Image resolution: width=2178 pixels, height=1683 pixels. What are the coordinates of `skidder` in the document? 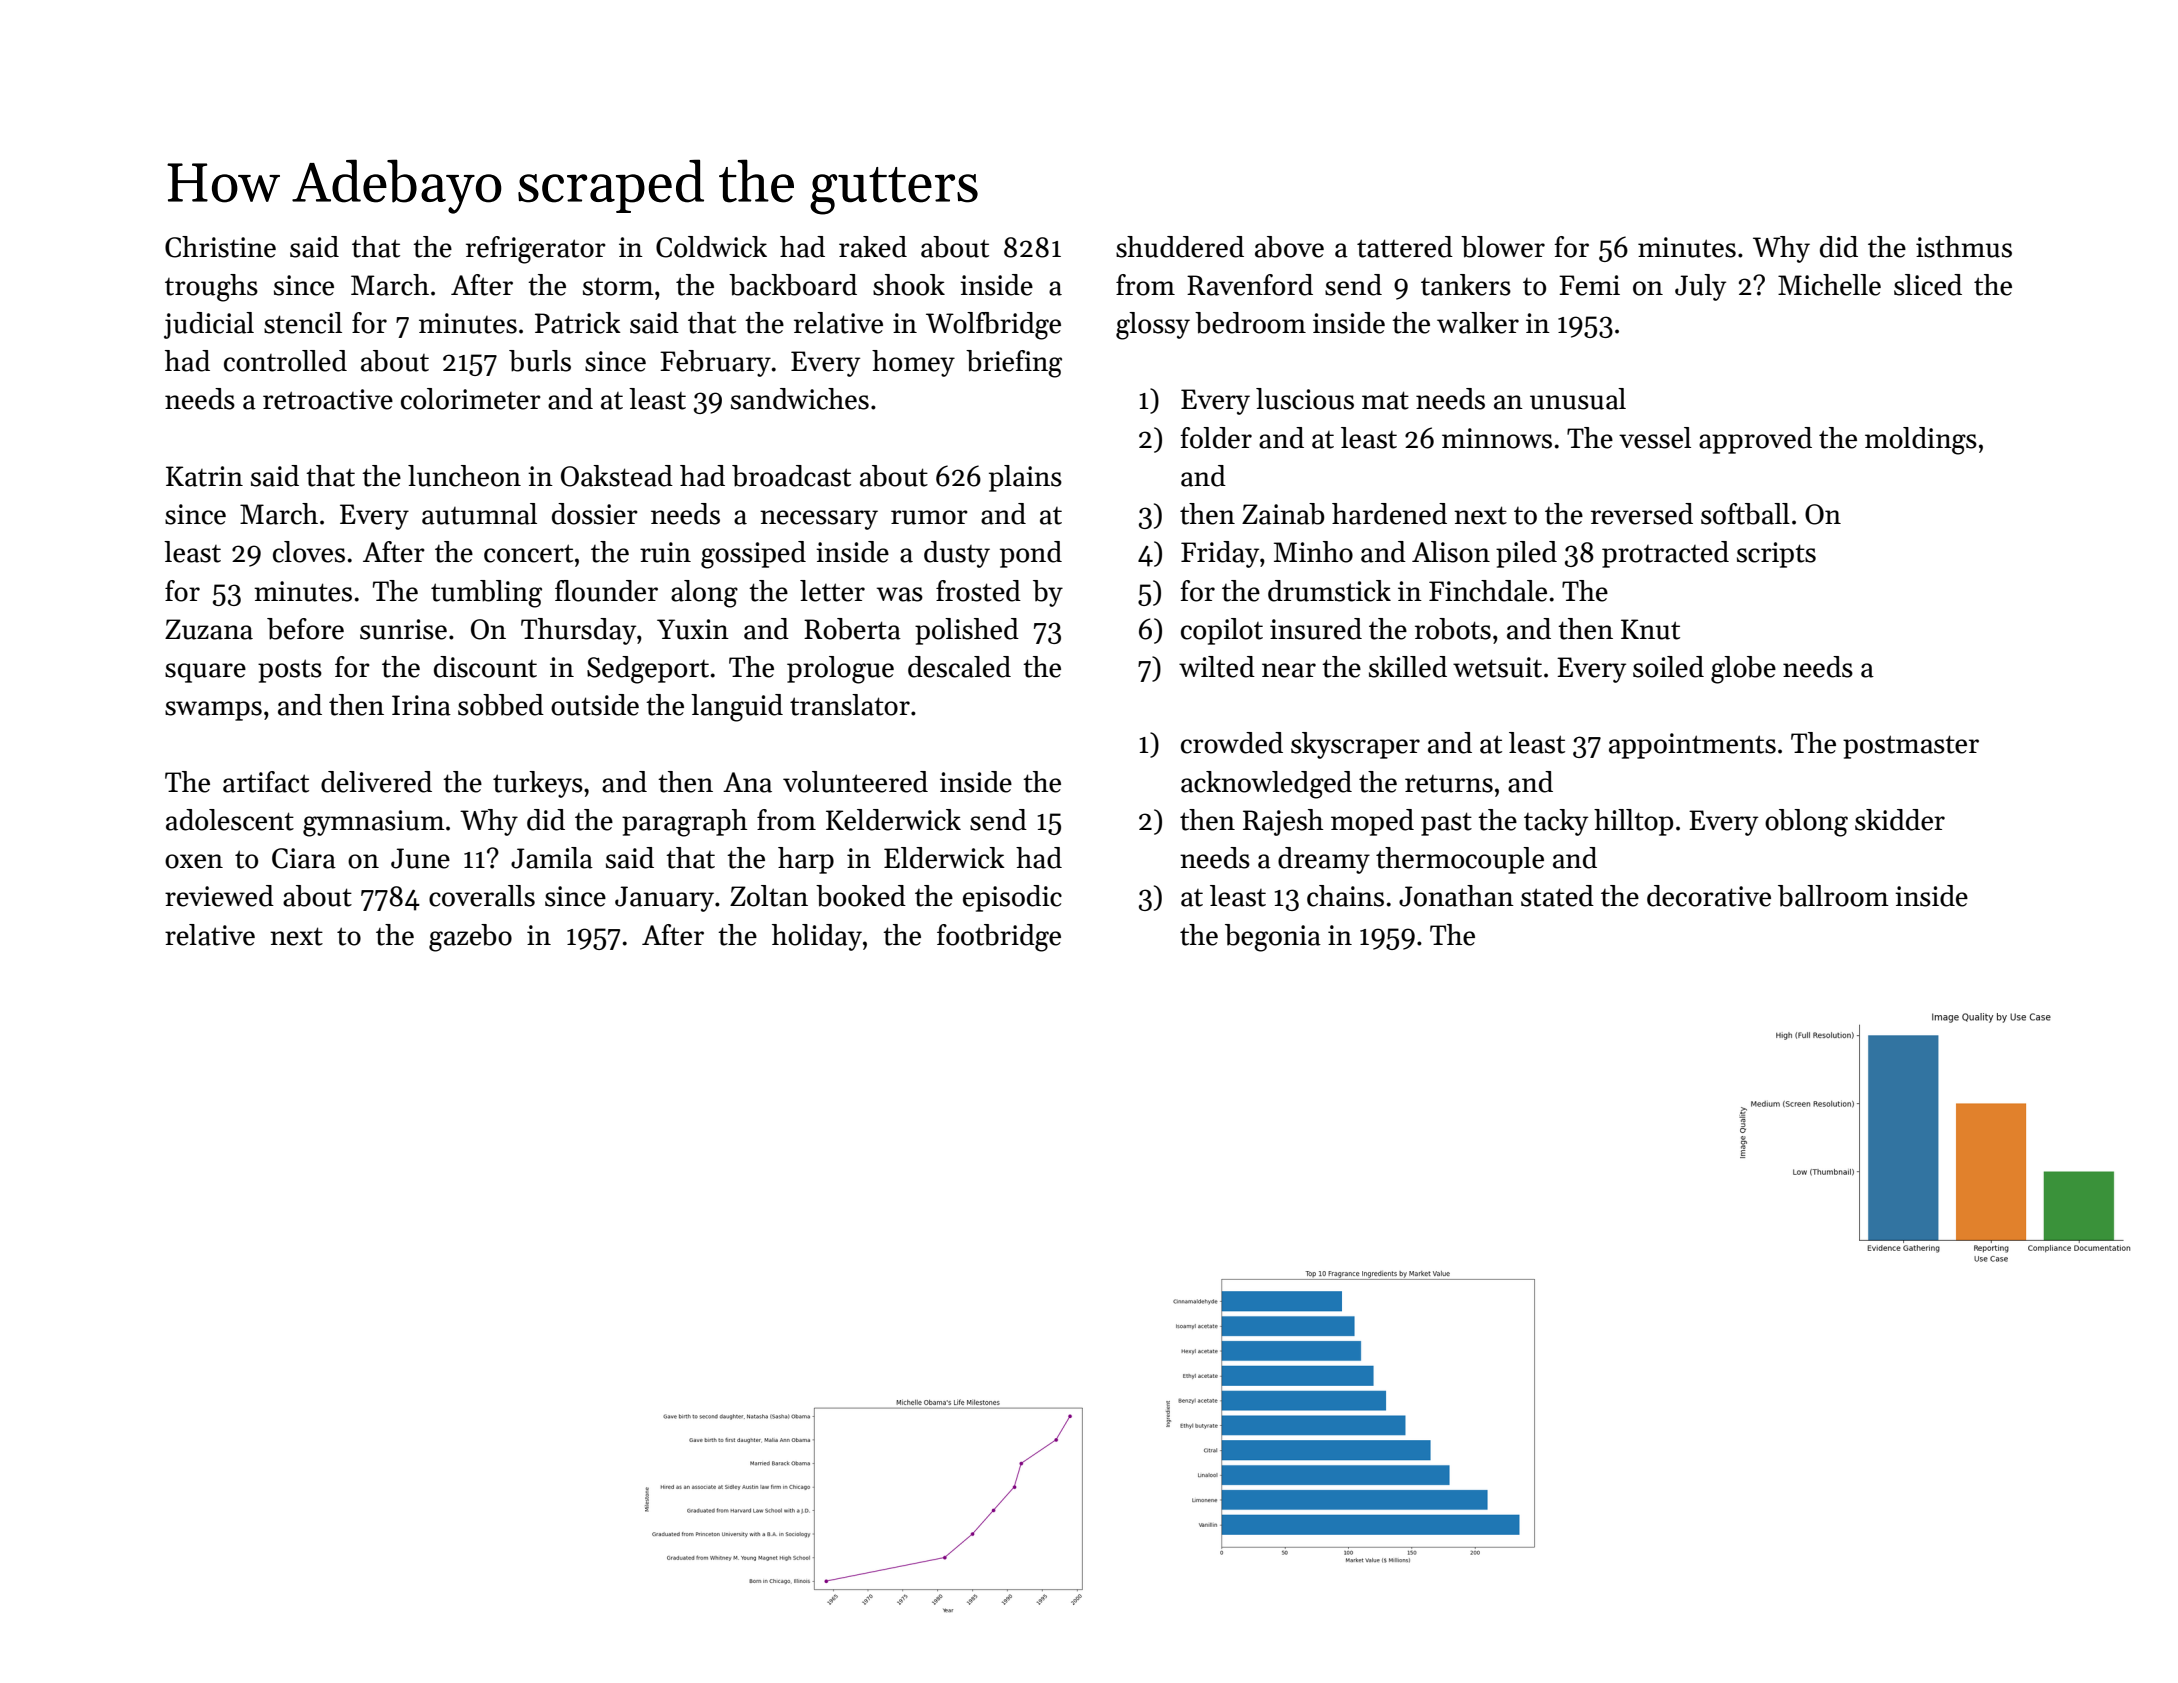 It's located at (1900, 820).
